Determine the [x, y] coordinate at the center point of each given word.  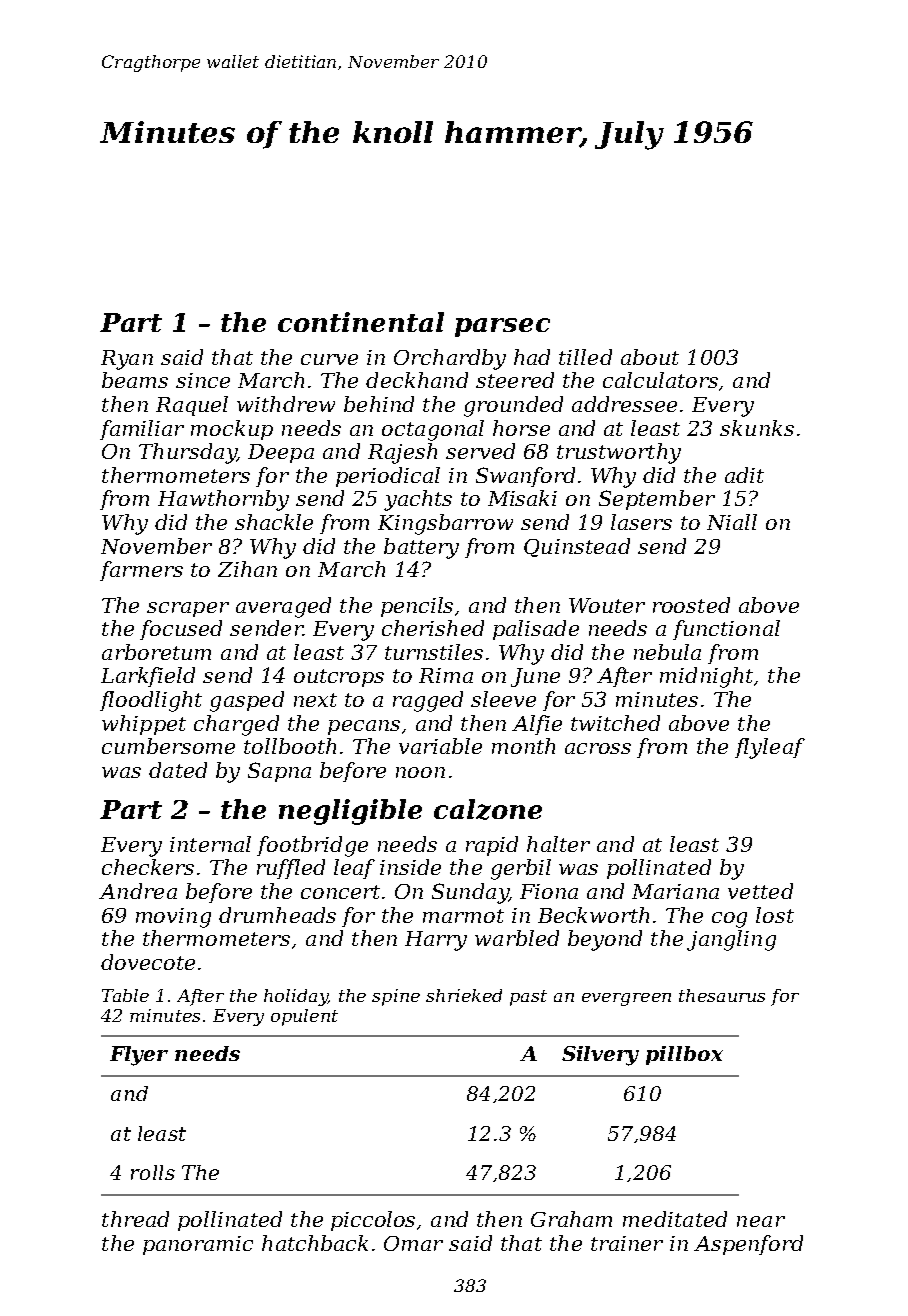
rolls [153, 1172]
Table [125, 995]
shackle [274, 522]
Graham [571, 1219]
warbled [517, 938]
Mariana [675, 891]
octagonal [433, 430]
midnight [706, 677]
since [203, 380]
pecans [364, 727]
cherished [433, 628]
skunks [757, 428]
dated [178, 770]
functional [726, 630]
